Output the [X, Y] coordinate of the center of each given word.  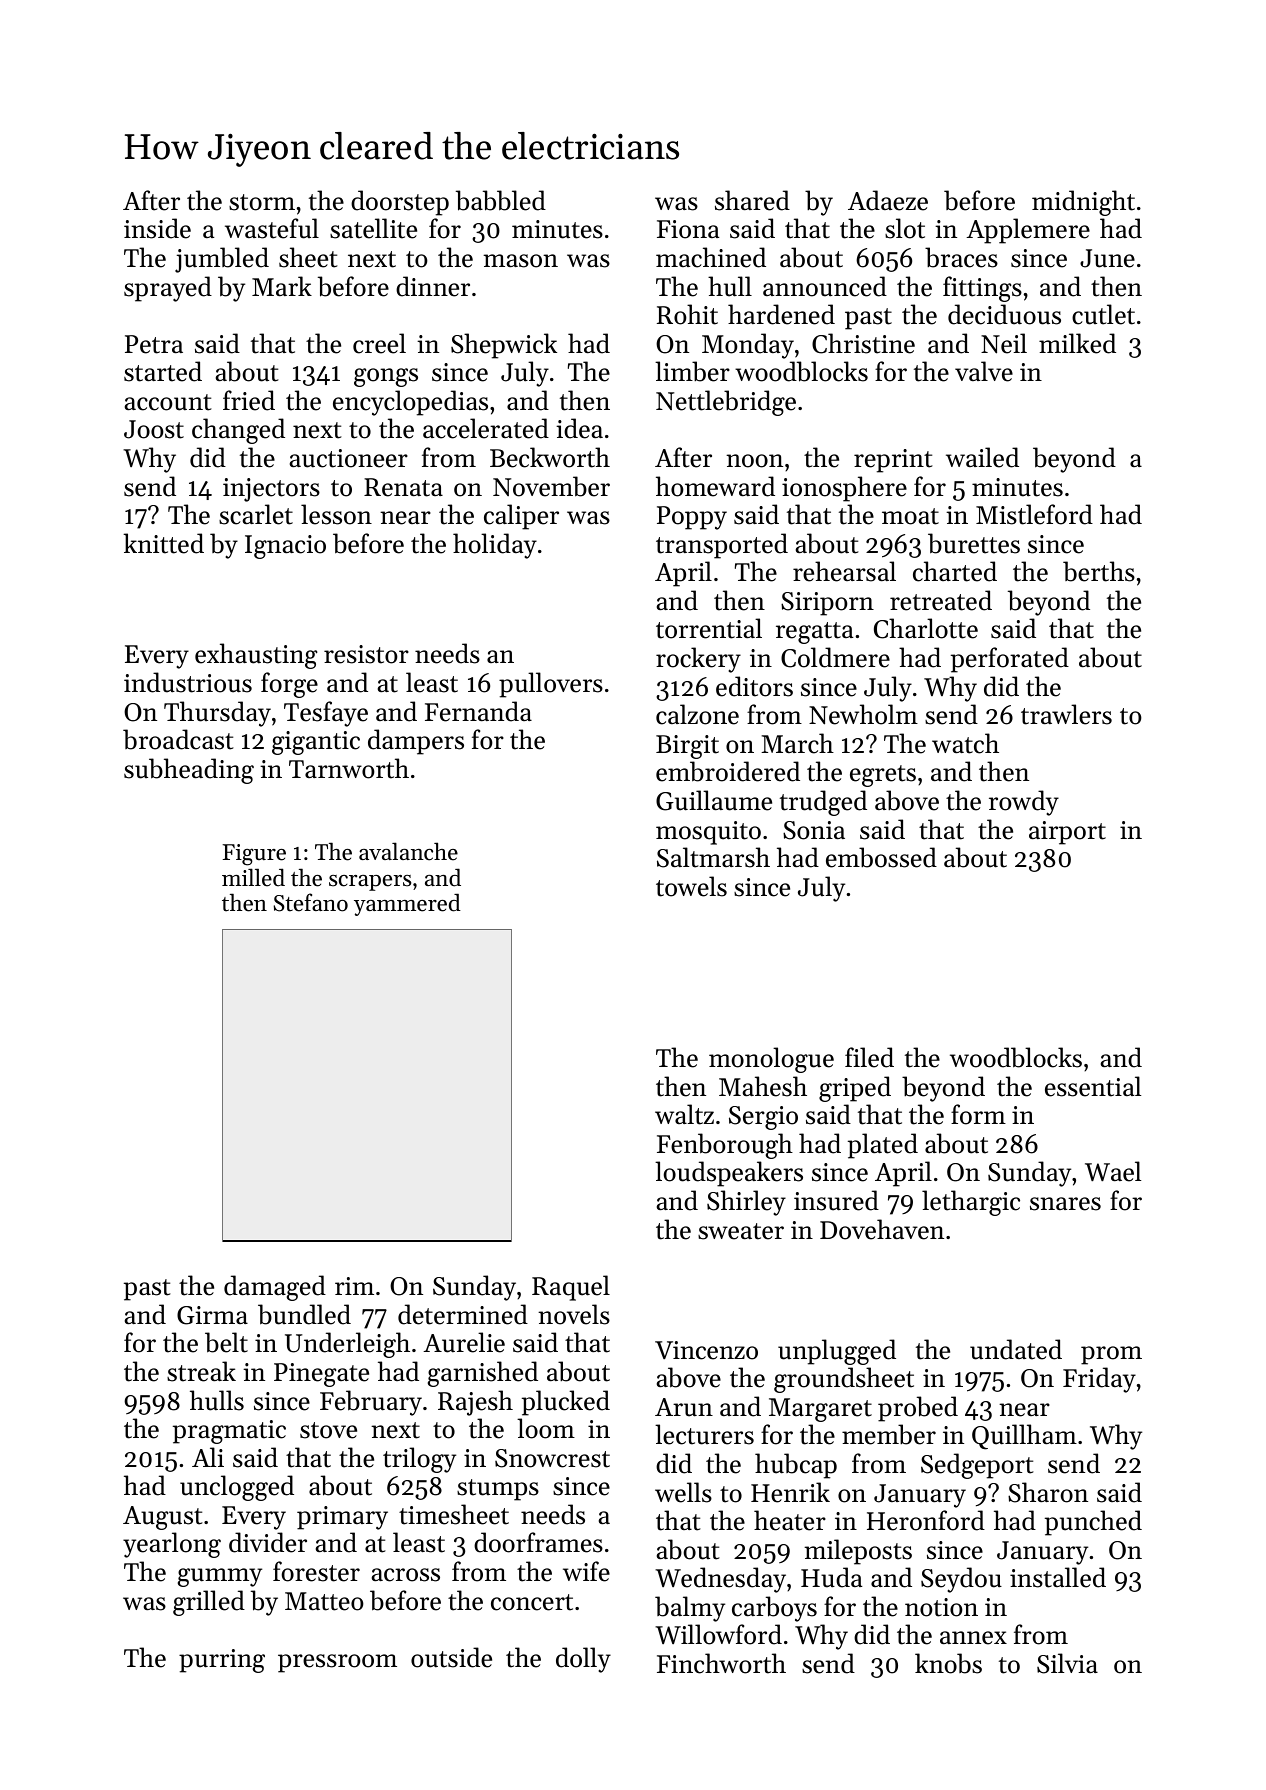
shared [752, 200]
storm [262, 202]
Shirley [746, 1203]
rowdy [1024, 803]
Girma [212, 1315]
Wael [1113, 1171]
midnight [1083, 203]
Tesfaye [326, 714]
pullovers [551, 685]
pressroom [337, 1663]
